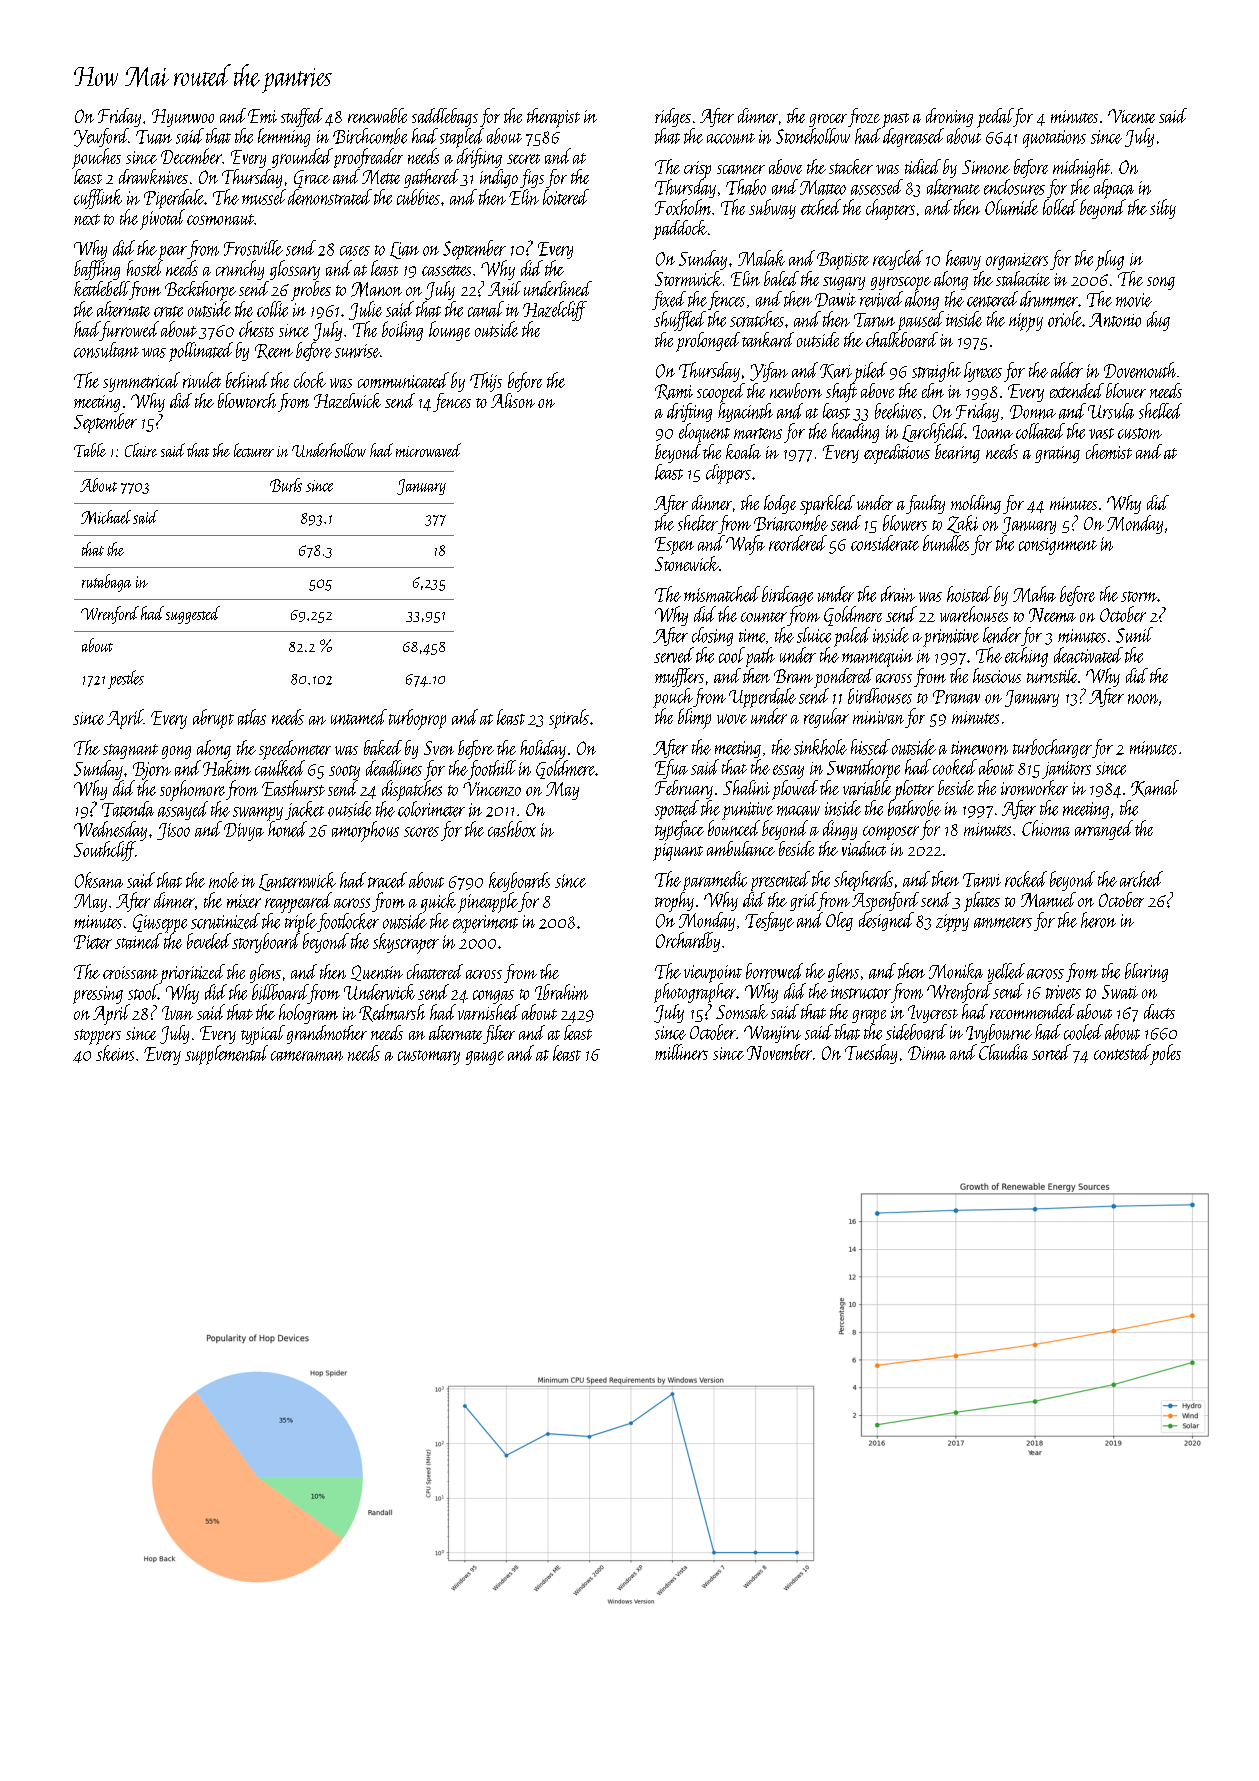 Image resolution: width=1259 pixels, height=1781 pixels. Describe the element at coordinates (769, 372) in the page. I see `Yifan` at that location.
